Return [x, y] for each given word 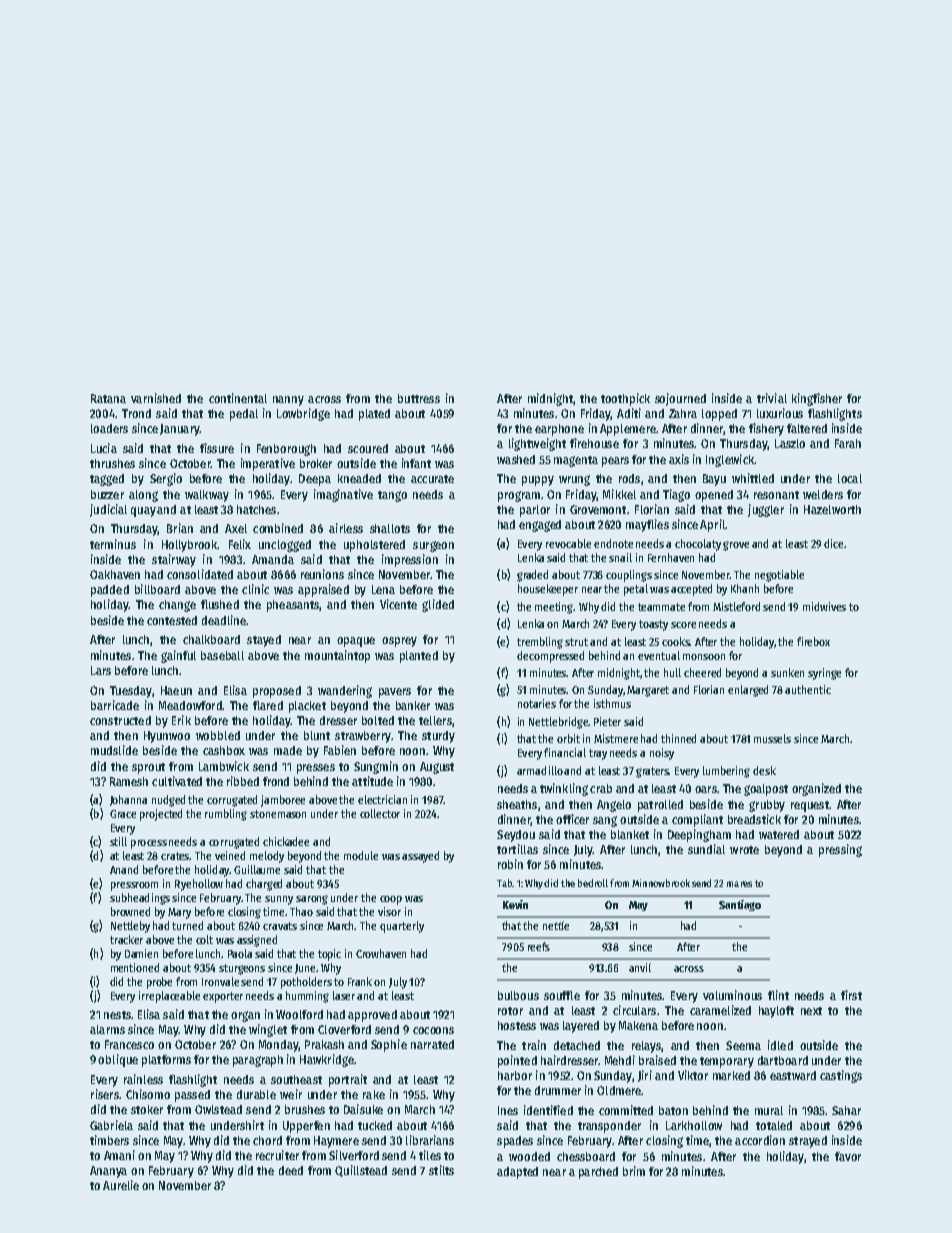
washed [516, 459]
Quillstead [361, 1171]
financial [565, 752]
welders [823, 494]
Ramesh [129, 781]
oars [706, 789]
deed [291, 1170]
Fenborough [286, 450]
